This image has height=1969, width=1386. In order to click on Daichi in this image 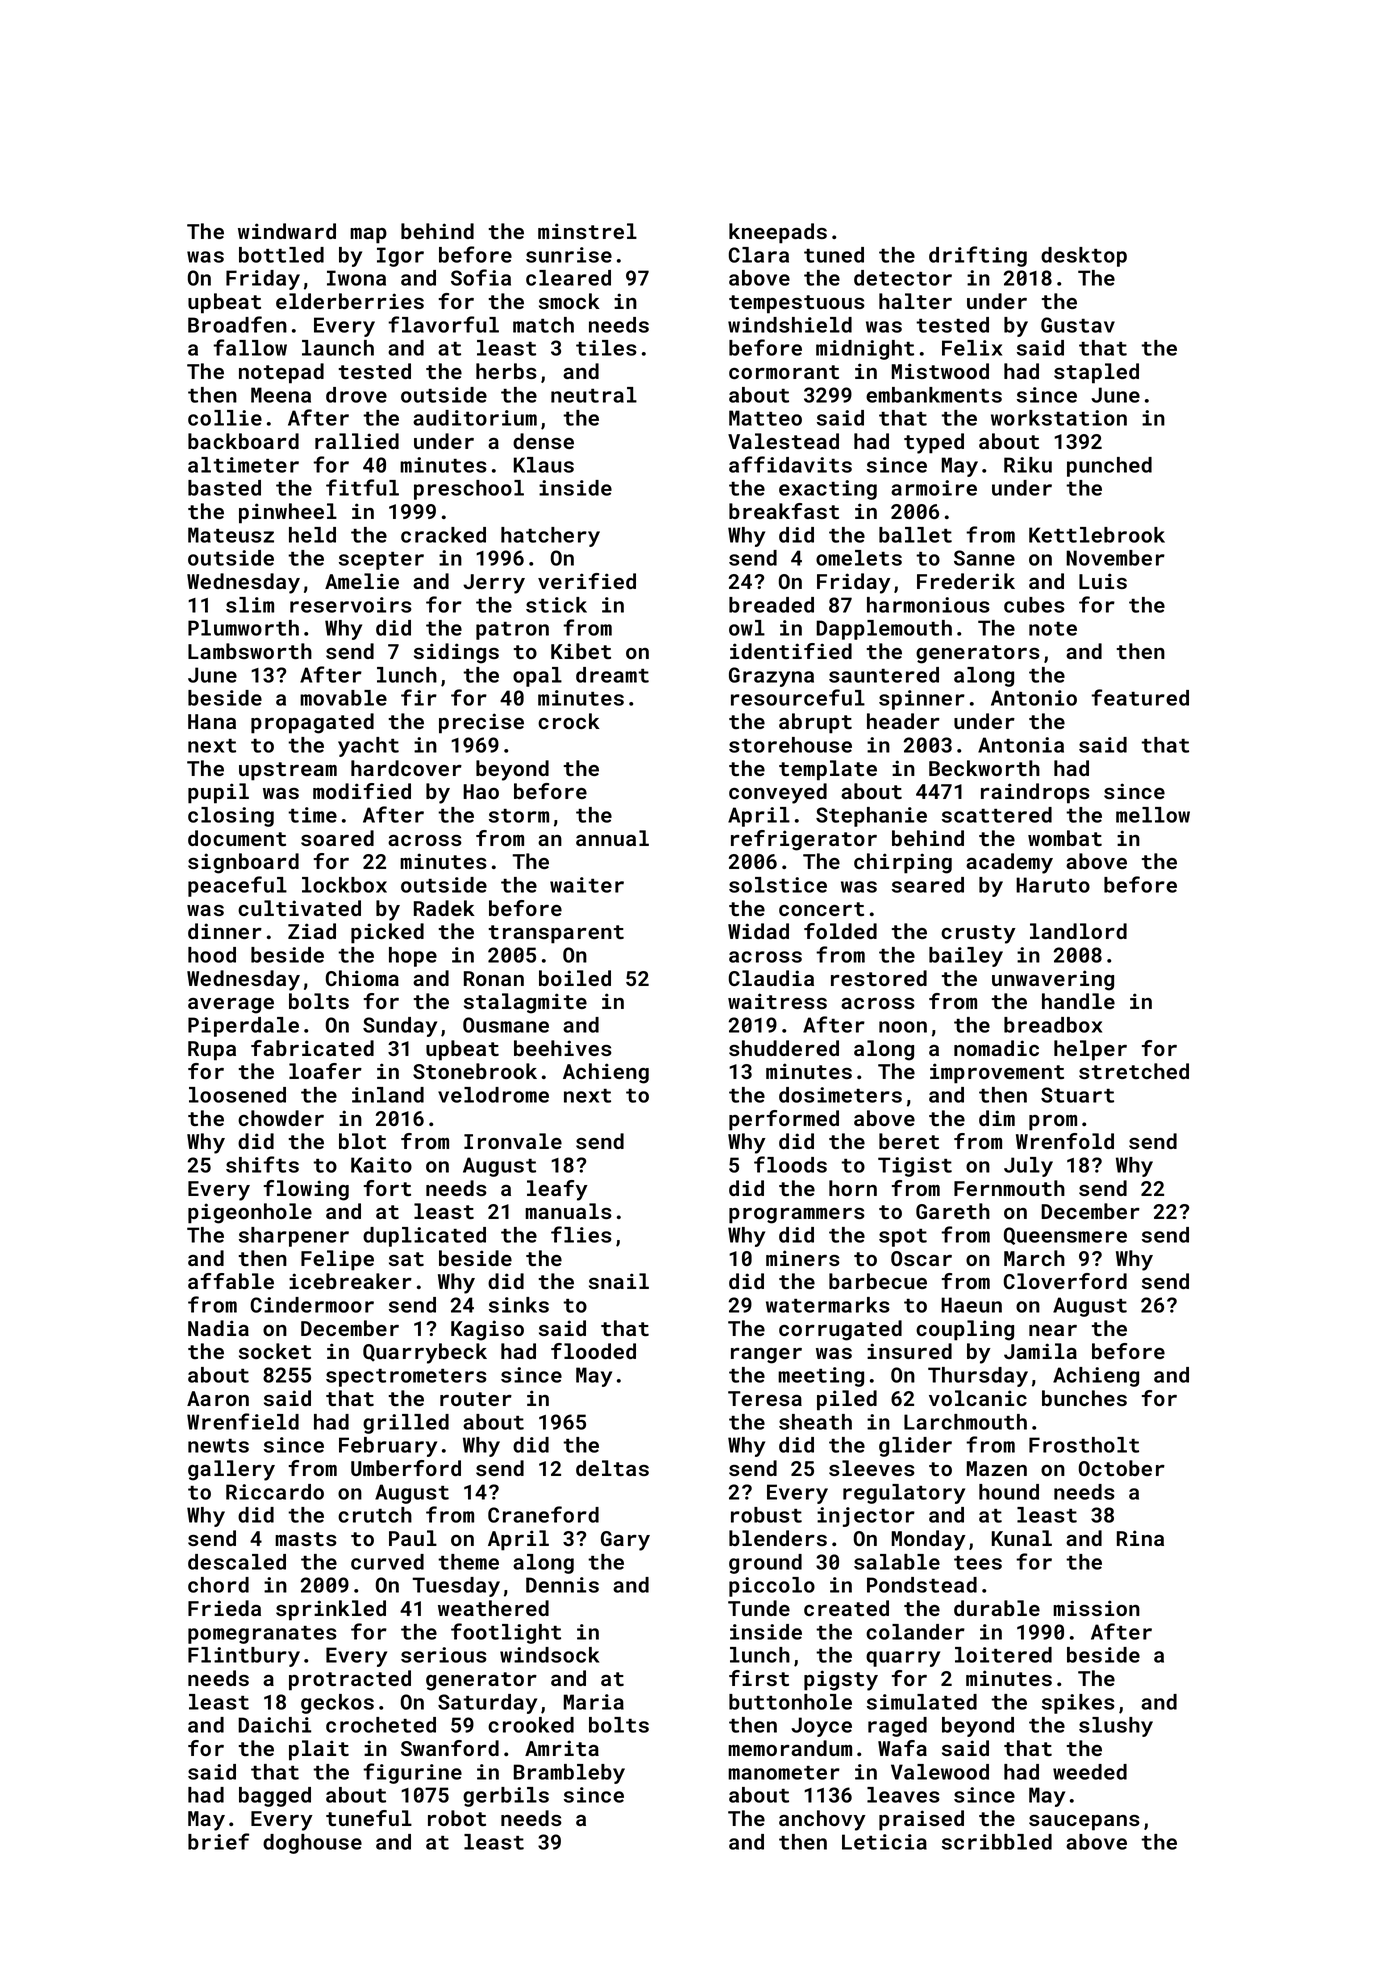, I will do `click(274, 1725)`.
